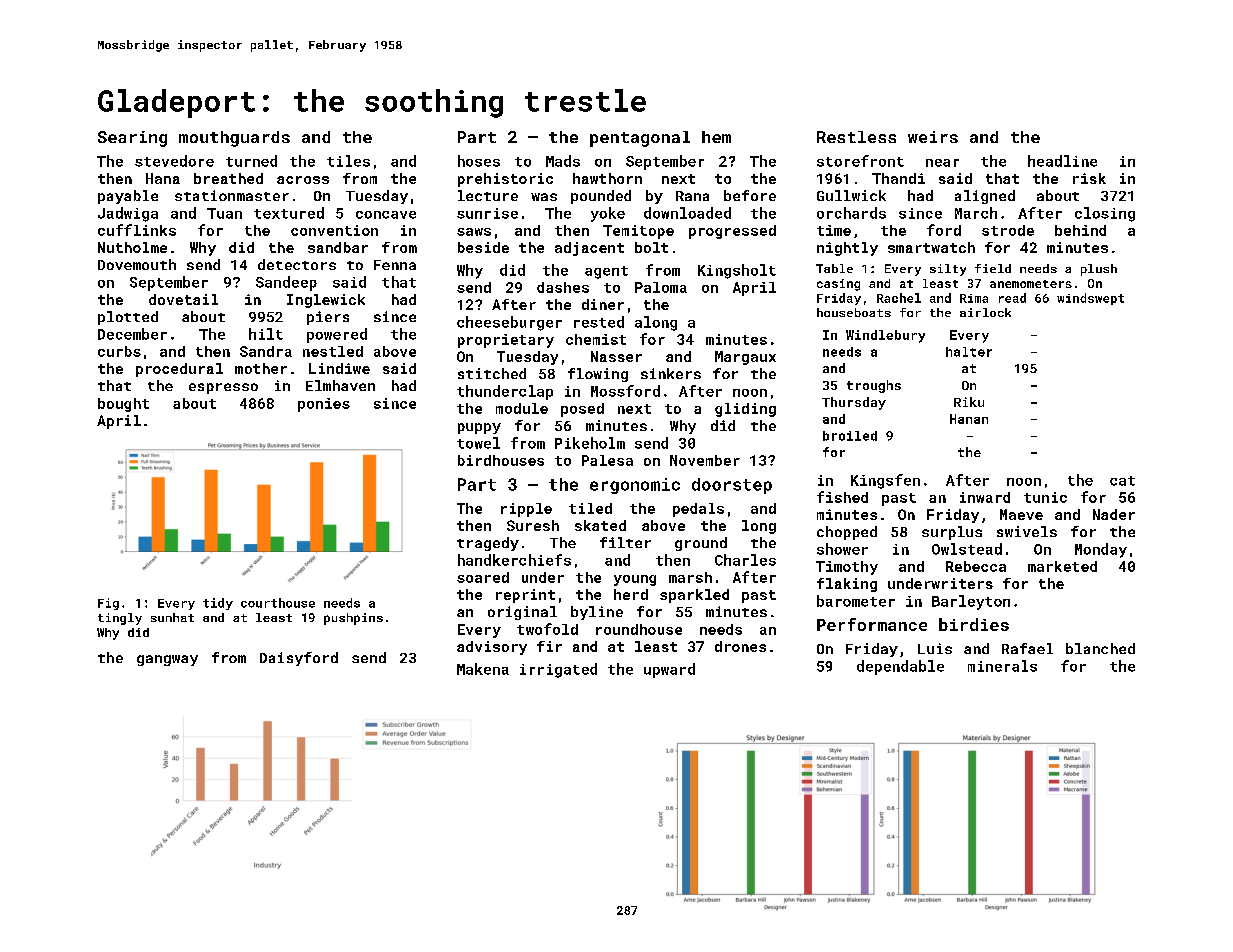 This document has width=1233, height=952. What do you see at coordinates (289, 213) in the document?
I see `textured` at bounding box center [289, 213].
